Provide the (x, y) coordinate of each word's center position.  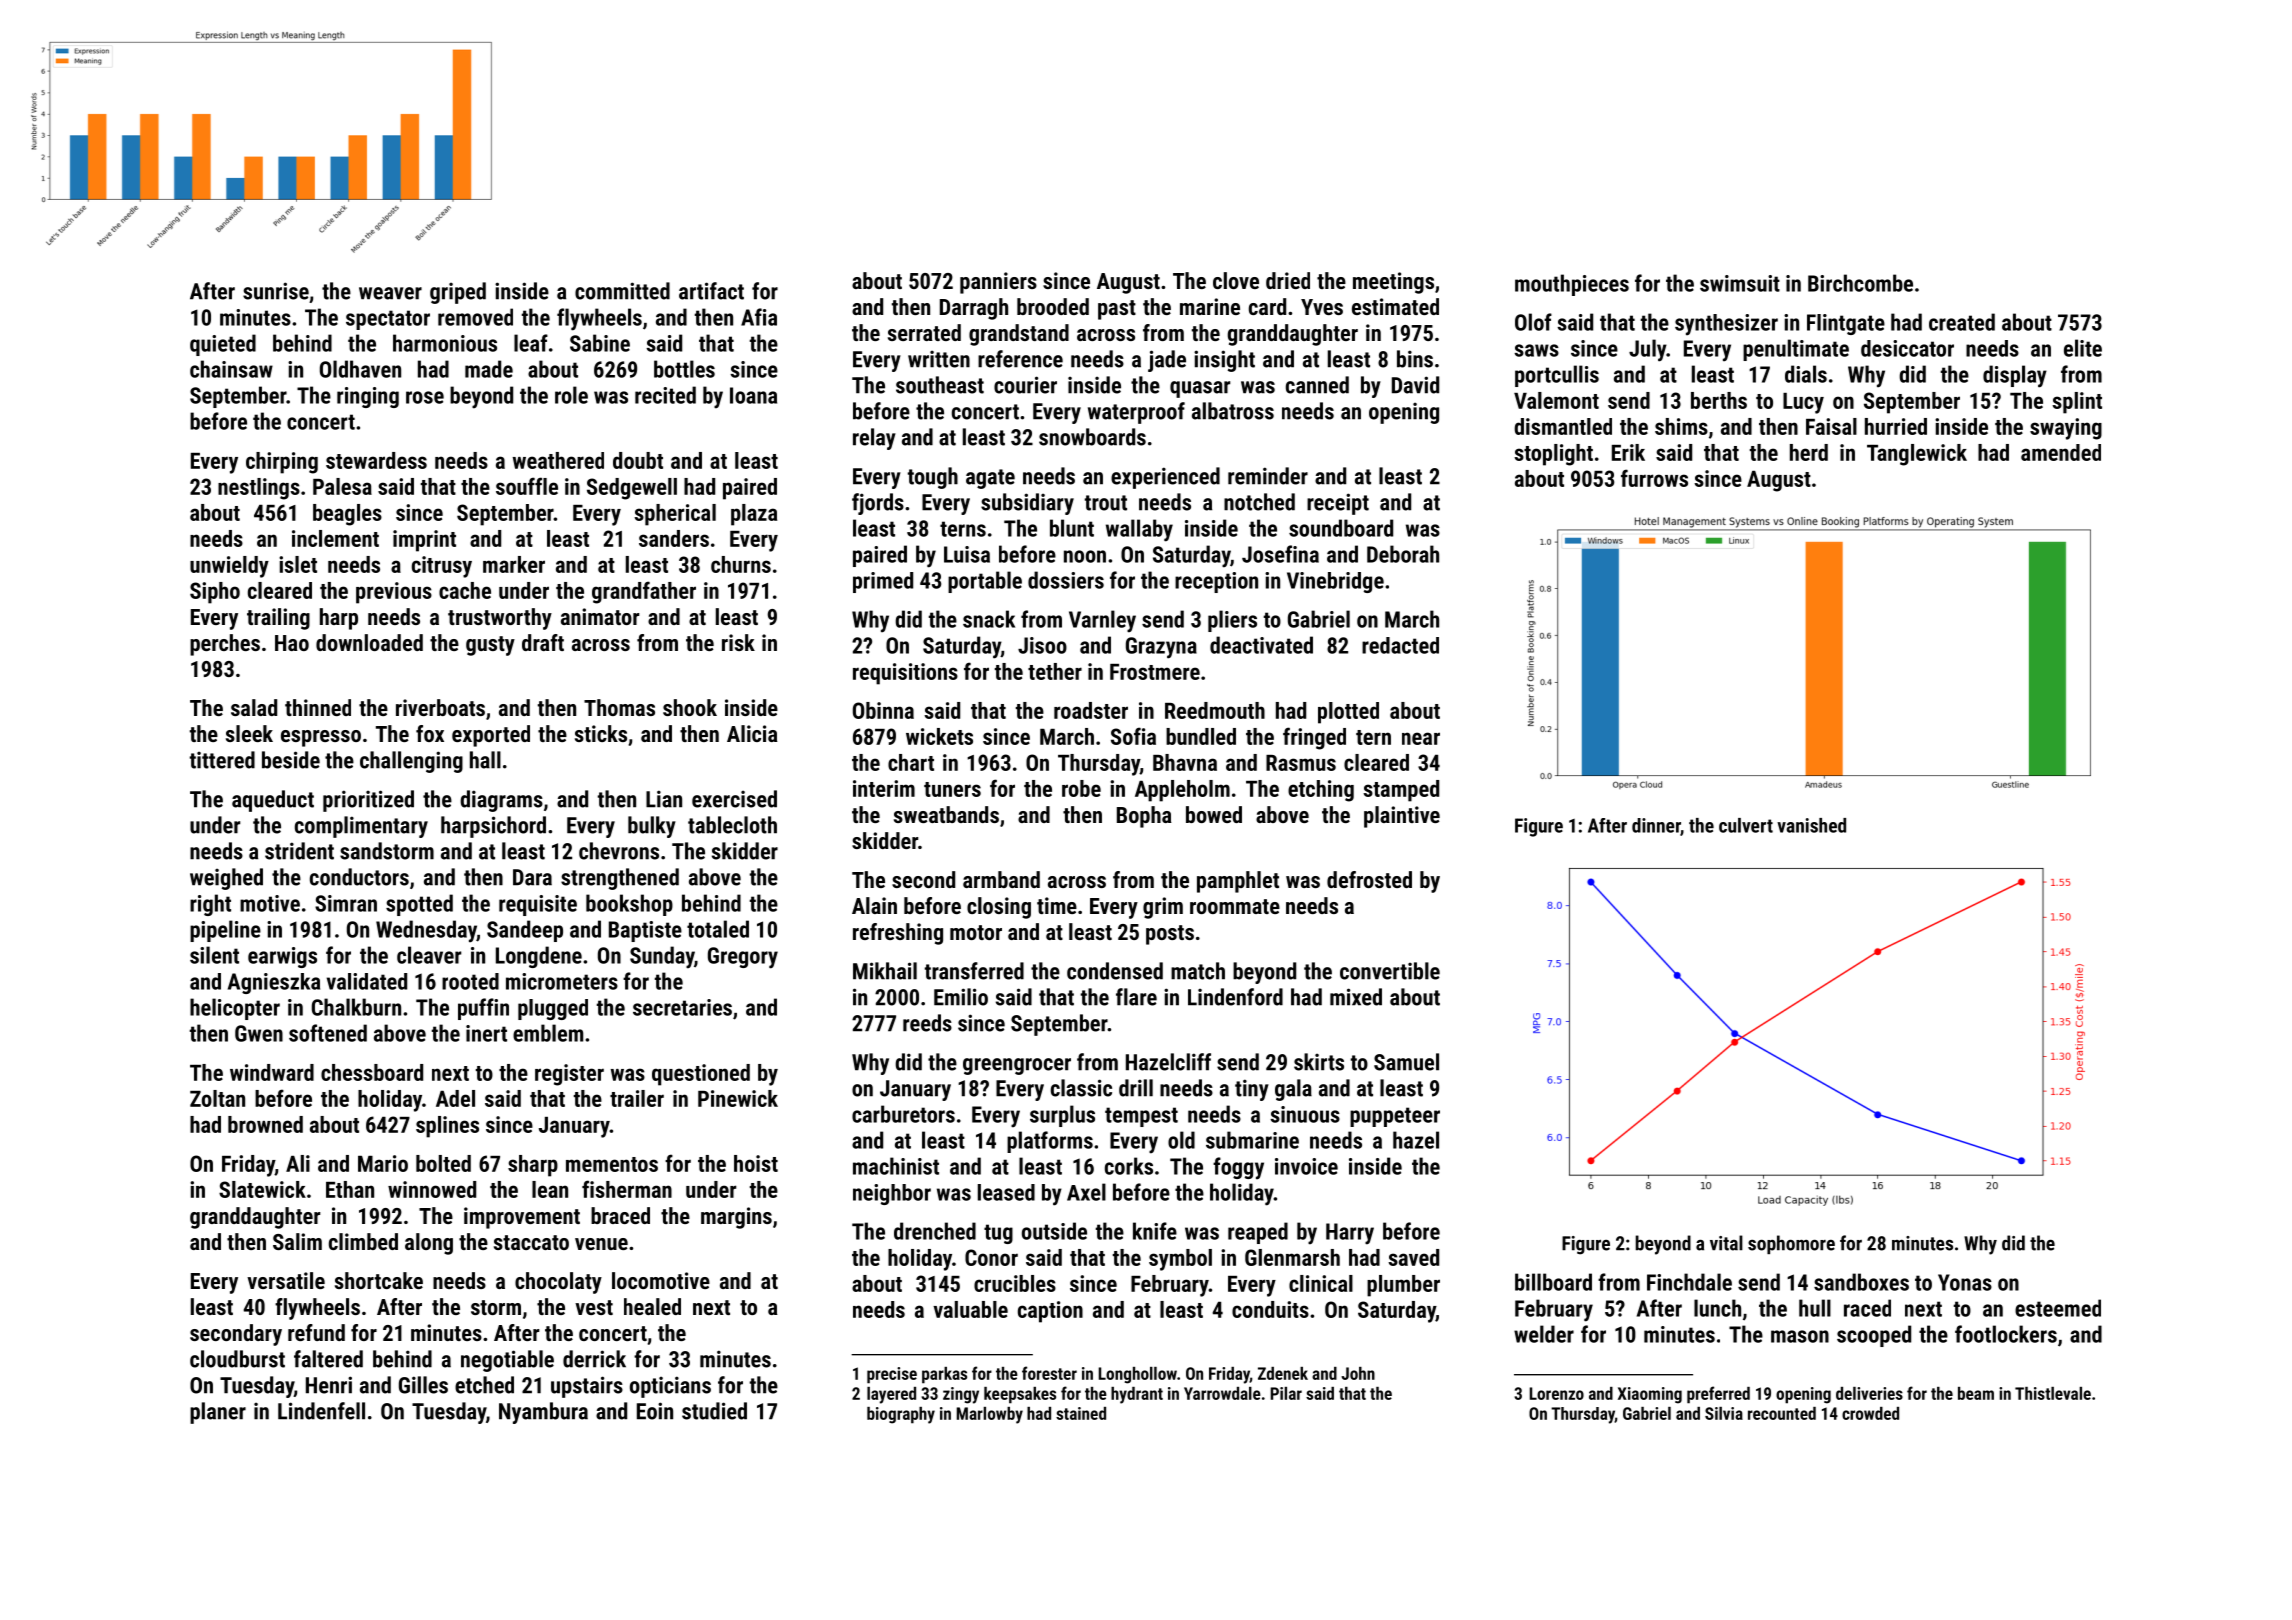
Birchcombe (1860, 283)
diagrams (501, 801)
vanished (1811, 825)
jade (1167, 361)
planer (218, 1413)
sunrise (276, 291)
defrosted (1369, 879)
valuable (970, 1309)
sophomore (1791, 1244)
